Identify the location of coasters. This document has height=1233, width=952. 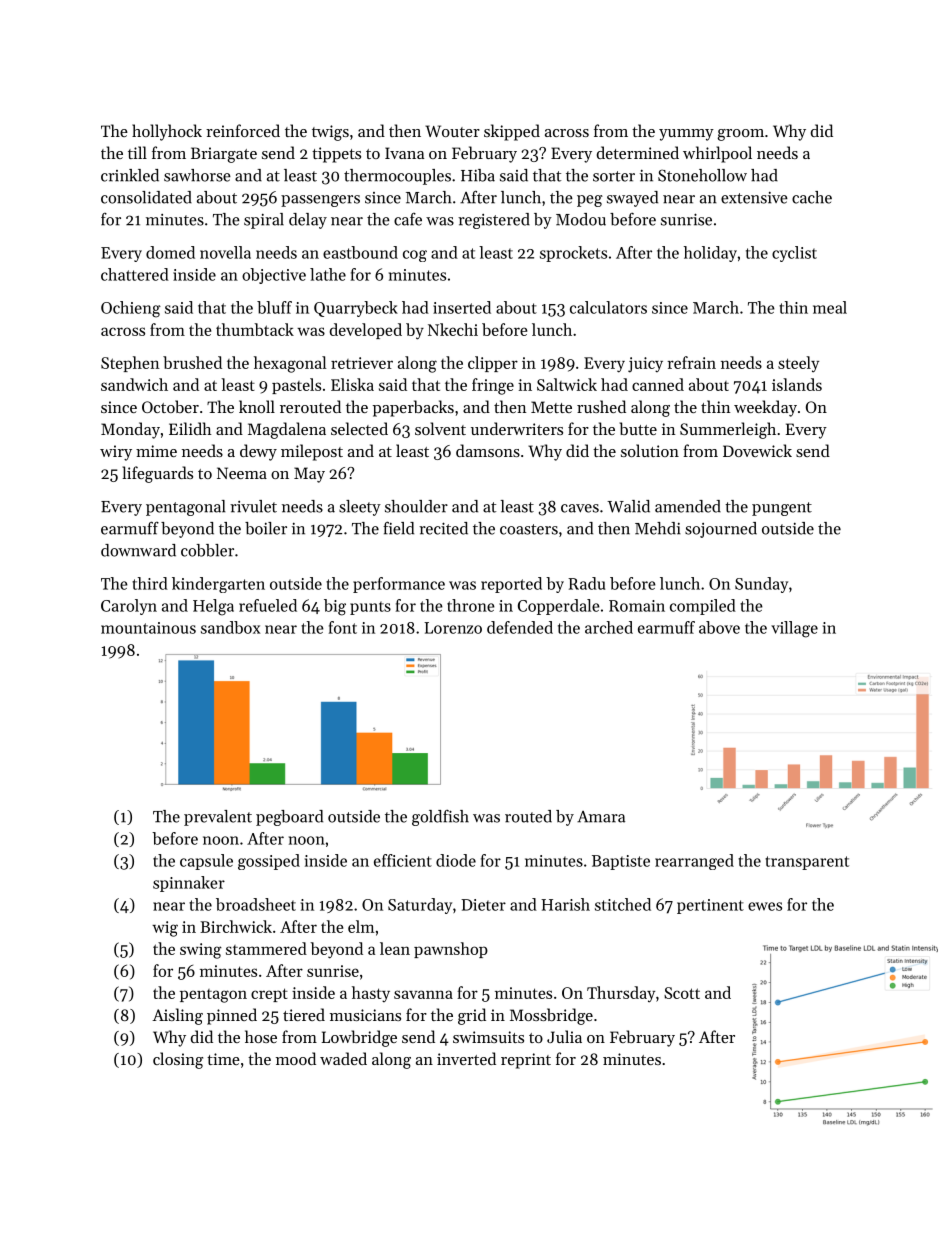
(529, 529).
